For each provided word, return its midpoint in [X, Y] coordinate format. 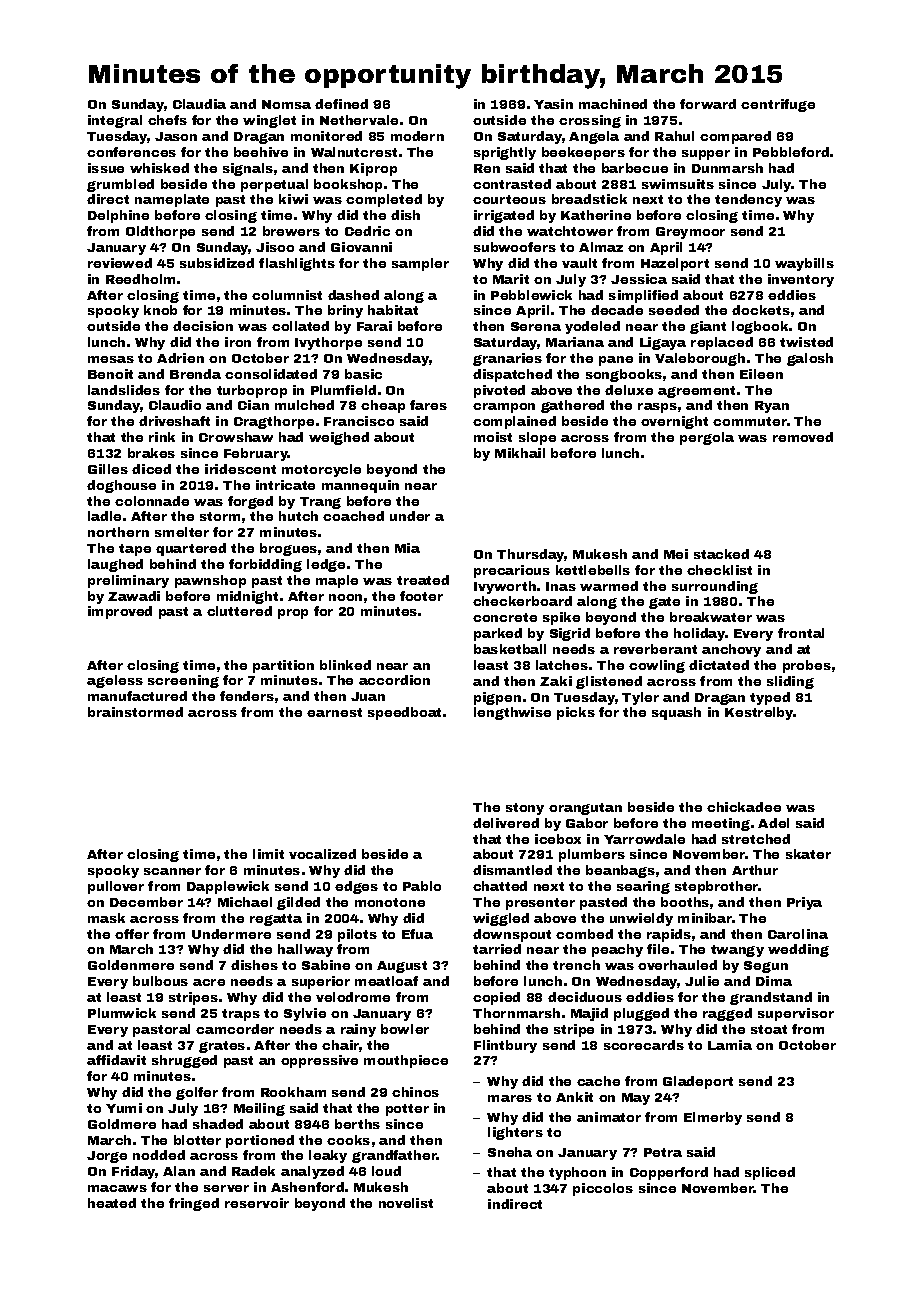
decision [203, 326]
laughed [115, 565]
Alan [179, 1171]
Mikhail [520, 453]
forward [708, 104]
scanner [172, 871]
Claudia [199, 104]
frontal [801, 633]
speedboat [404, 713]
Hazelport [675, 264]
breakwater [711, 617]
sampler [420, 264]
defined [341, 104]
